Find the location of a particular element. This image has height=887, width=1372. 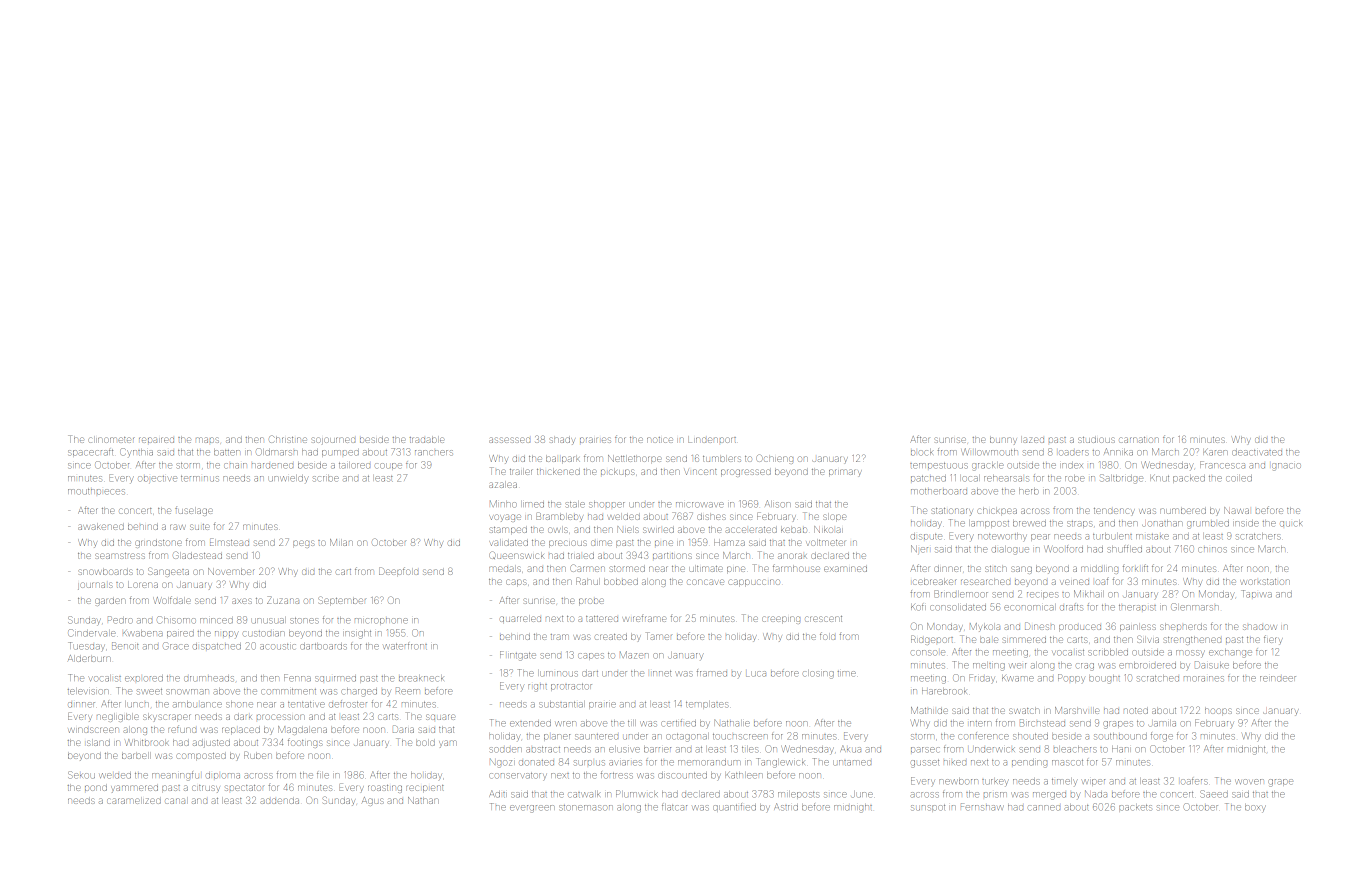

deactivated is located at coordinates (1257, 453).
